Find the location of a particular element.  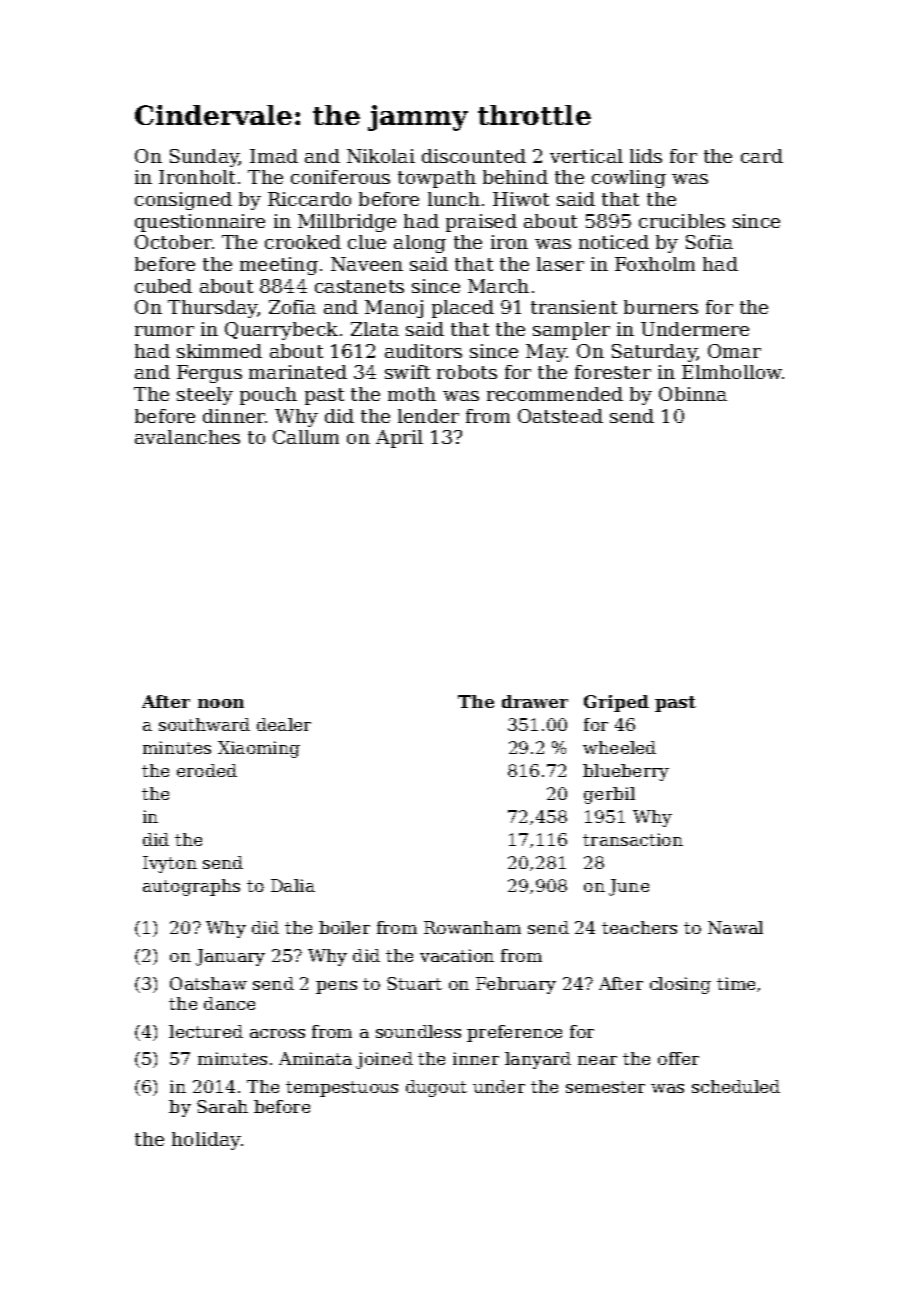

Quarrybeck is located at coordinates (281, 331).
